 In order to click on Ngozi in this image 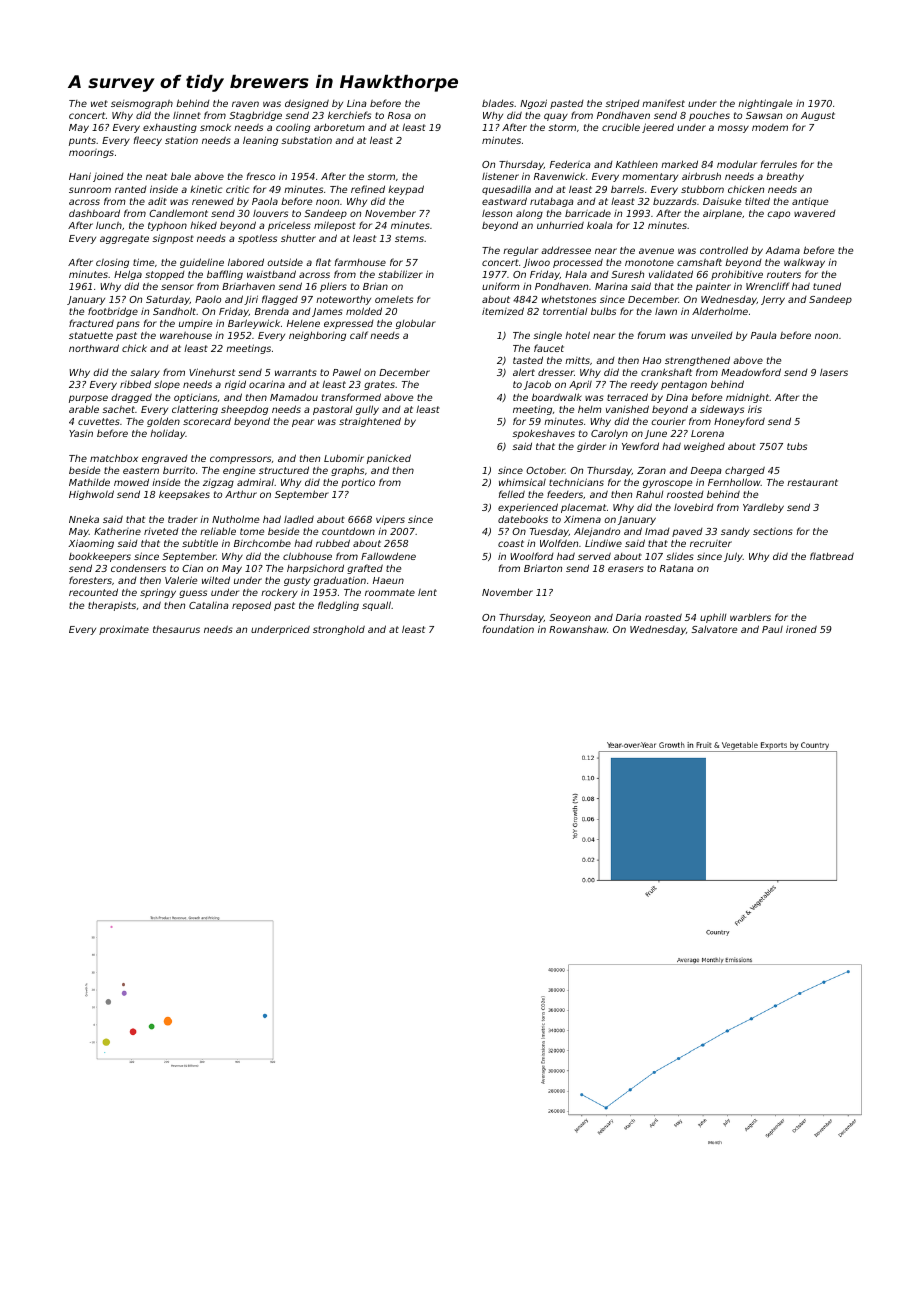, I will do `click(533, 104)`.
